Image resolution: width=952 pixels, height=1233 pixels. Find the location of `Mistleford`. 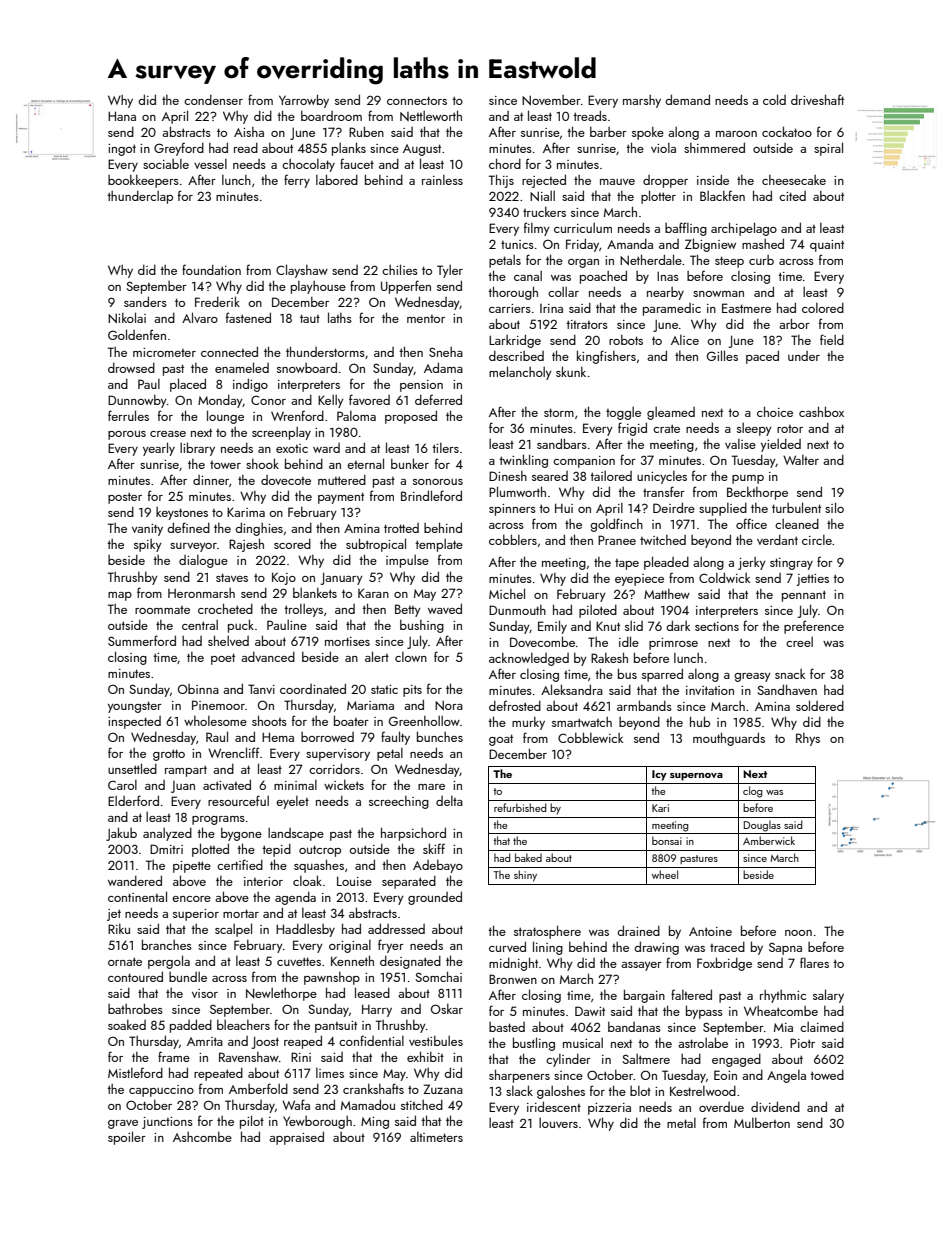

Mistleford is located at coordinates (135, 1072).
